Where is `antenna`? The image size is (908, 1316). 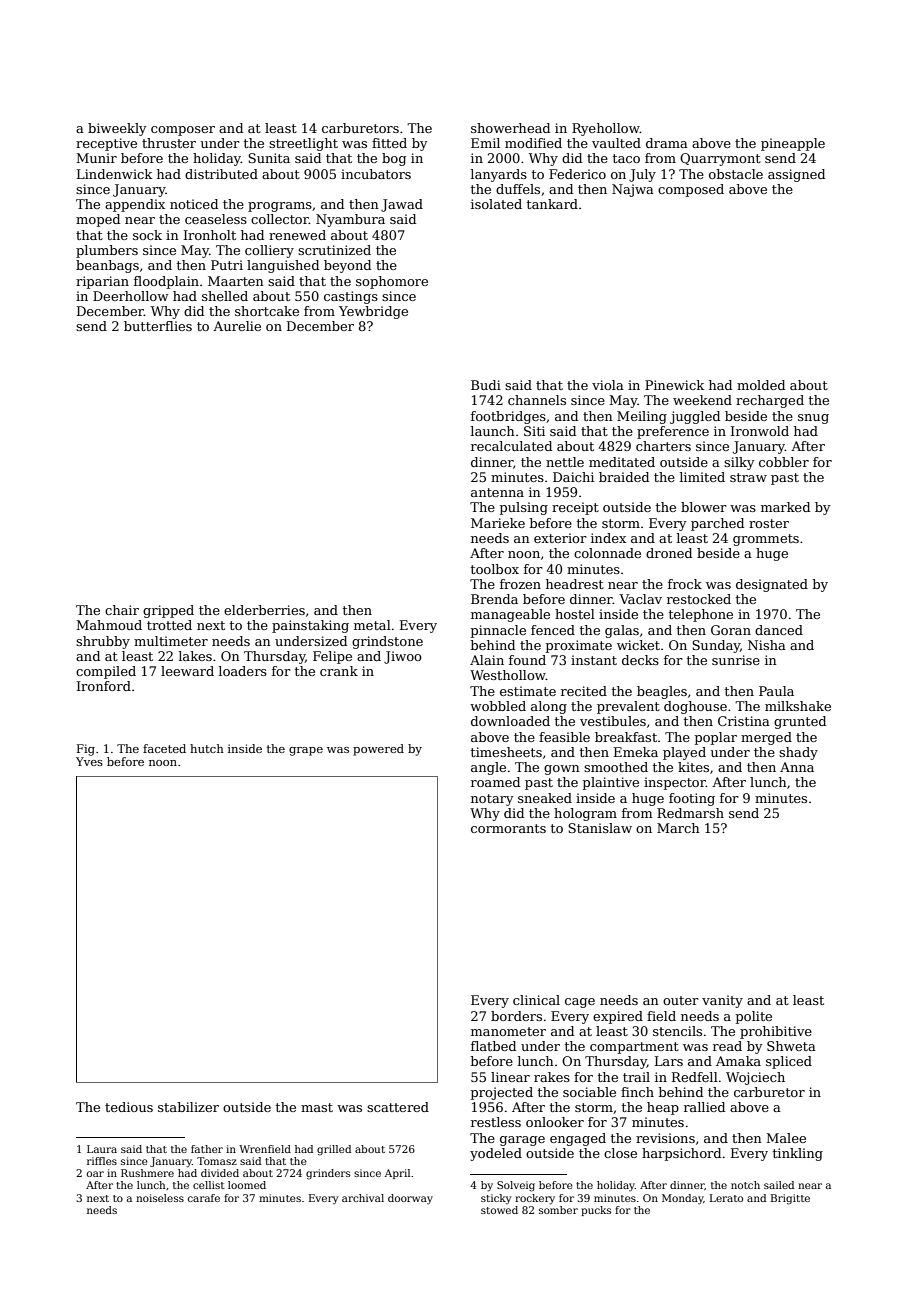 antenna is located at coordinates (497, 492).
